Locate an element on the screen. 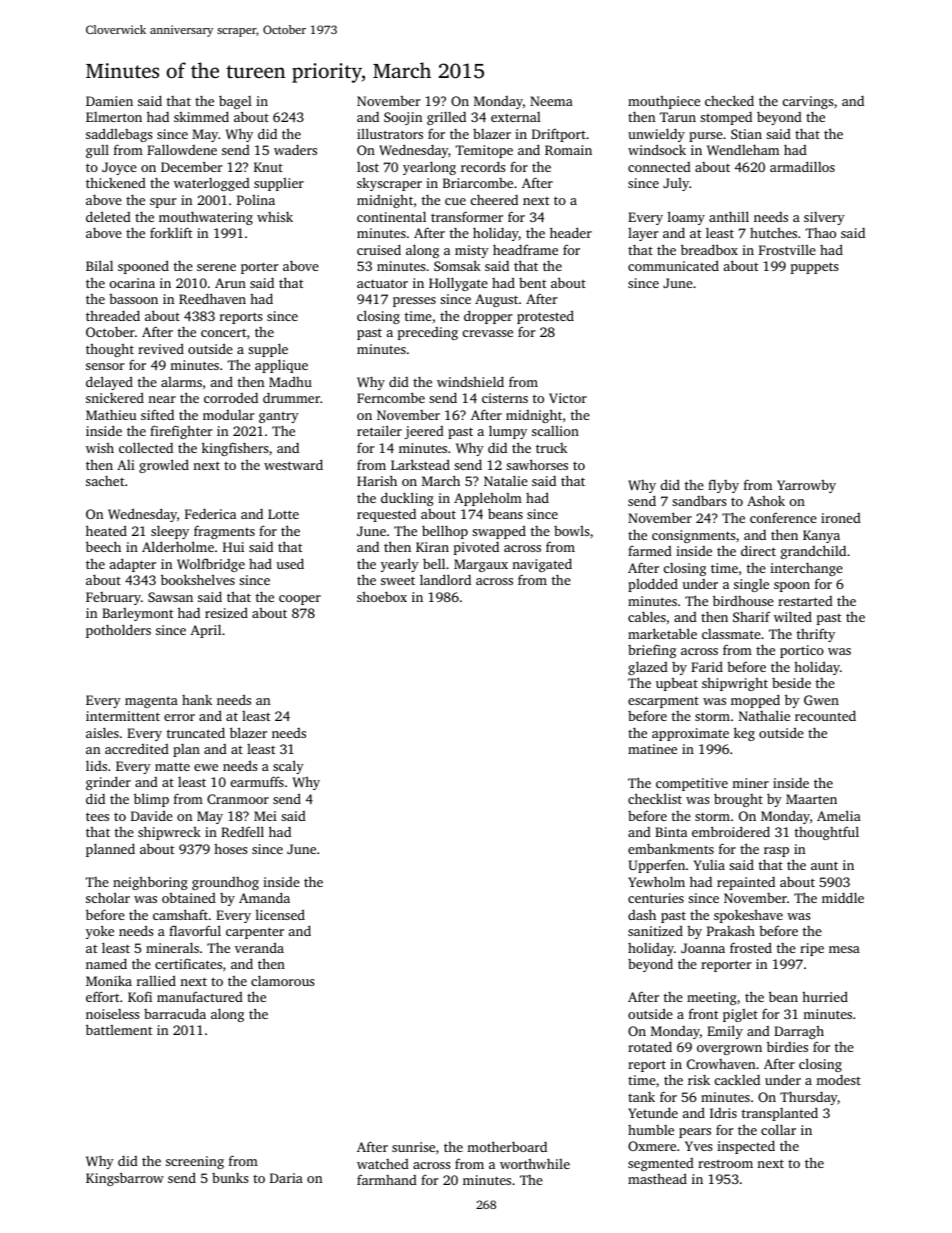 The image size is (952, 1233). Yarrowby is located at coordinates (806, 486).
